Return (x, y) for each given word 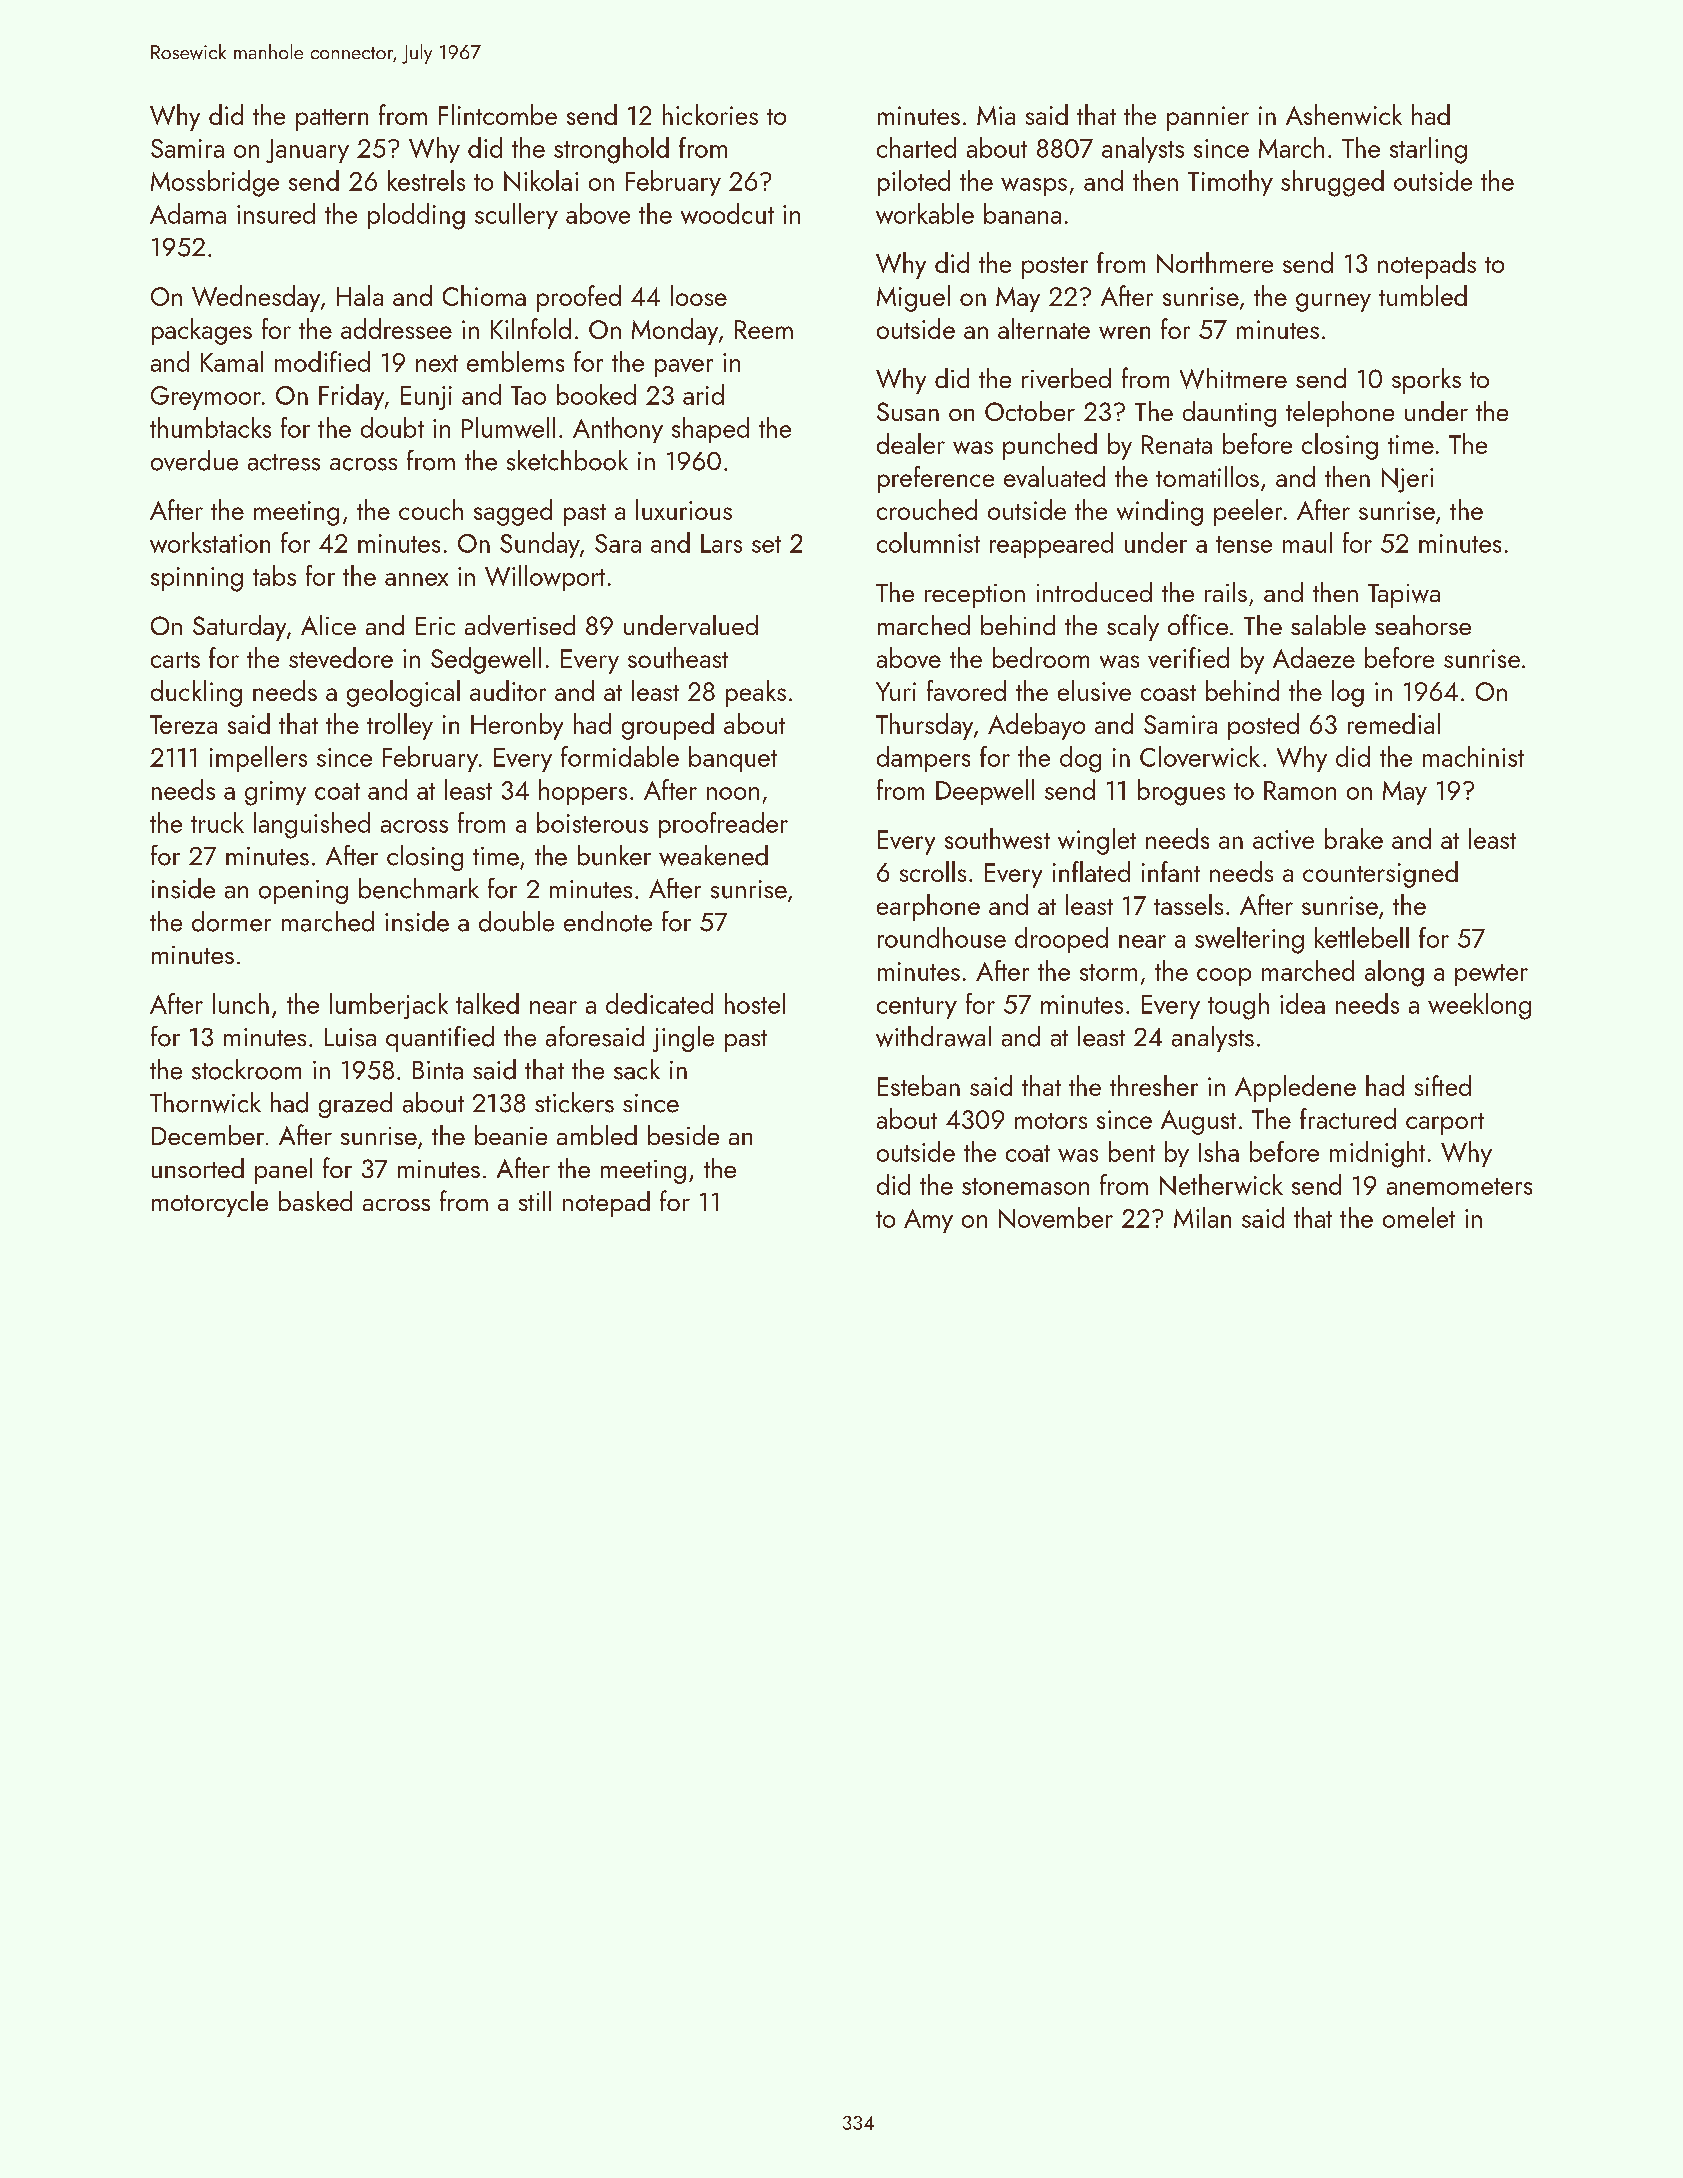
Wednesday (256, 298)
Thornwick (205, 1102)
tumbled (1423, 295)
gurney (1333, 302)
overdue (194, 460)
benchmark (419, 888)
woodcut (727, 213)
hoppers (583, 792)
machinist (1473, 756)
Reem (764, 329)
